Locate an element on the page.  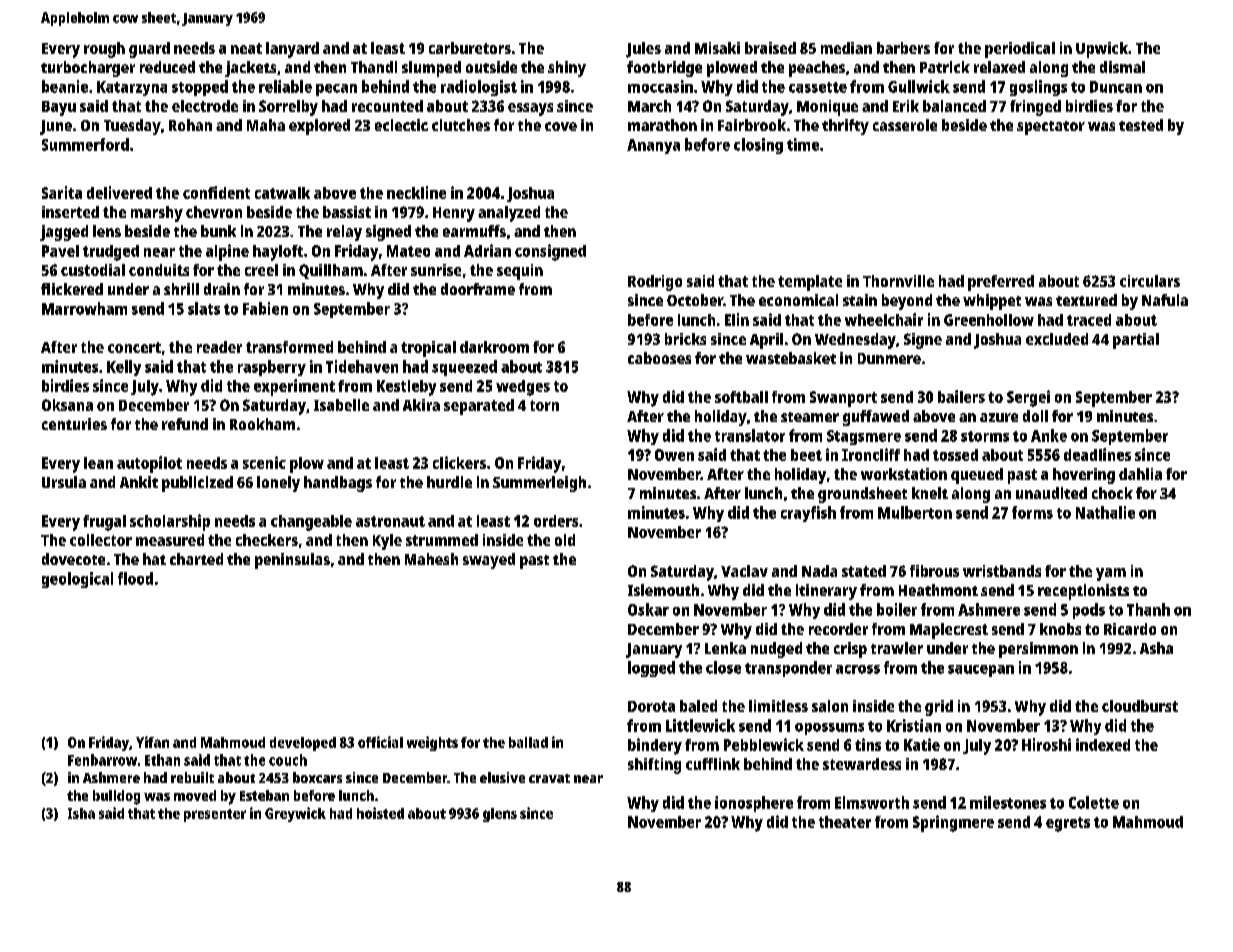
Thornville is located at coordinates (898, 281).
